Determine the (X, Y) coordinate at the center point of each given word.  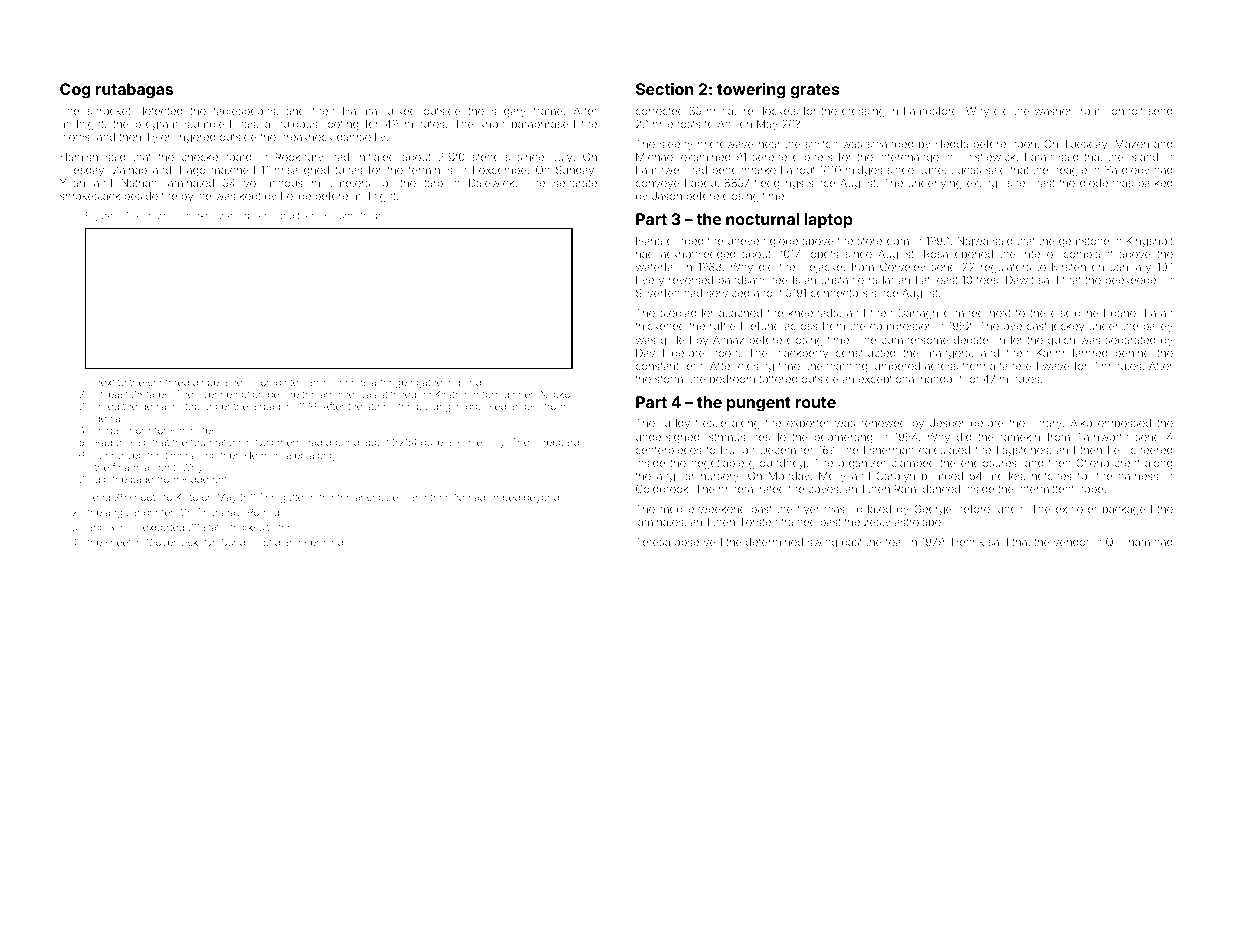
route (815, 402)
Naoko (555, 394)
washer (1053, 111)
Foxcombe (500, 170)
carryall (318, 383)
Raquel (111, 443)
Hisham (336, 215)
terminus (430, 170)
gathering (438, 383)
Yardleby (1127, 171)
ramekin (1020, 437)
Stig (271, 543)
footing (341, 125)
